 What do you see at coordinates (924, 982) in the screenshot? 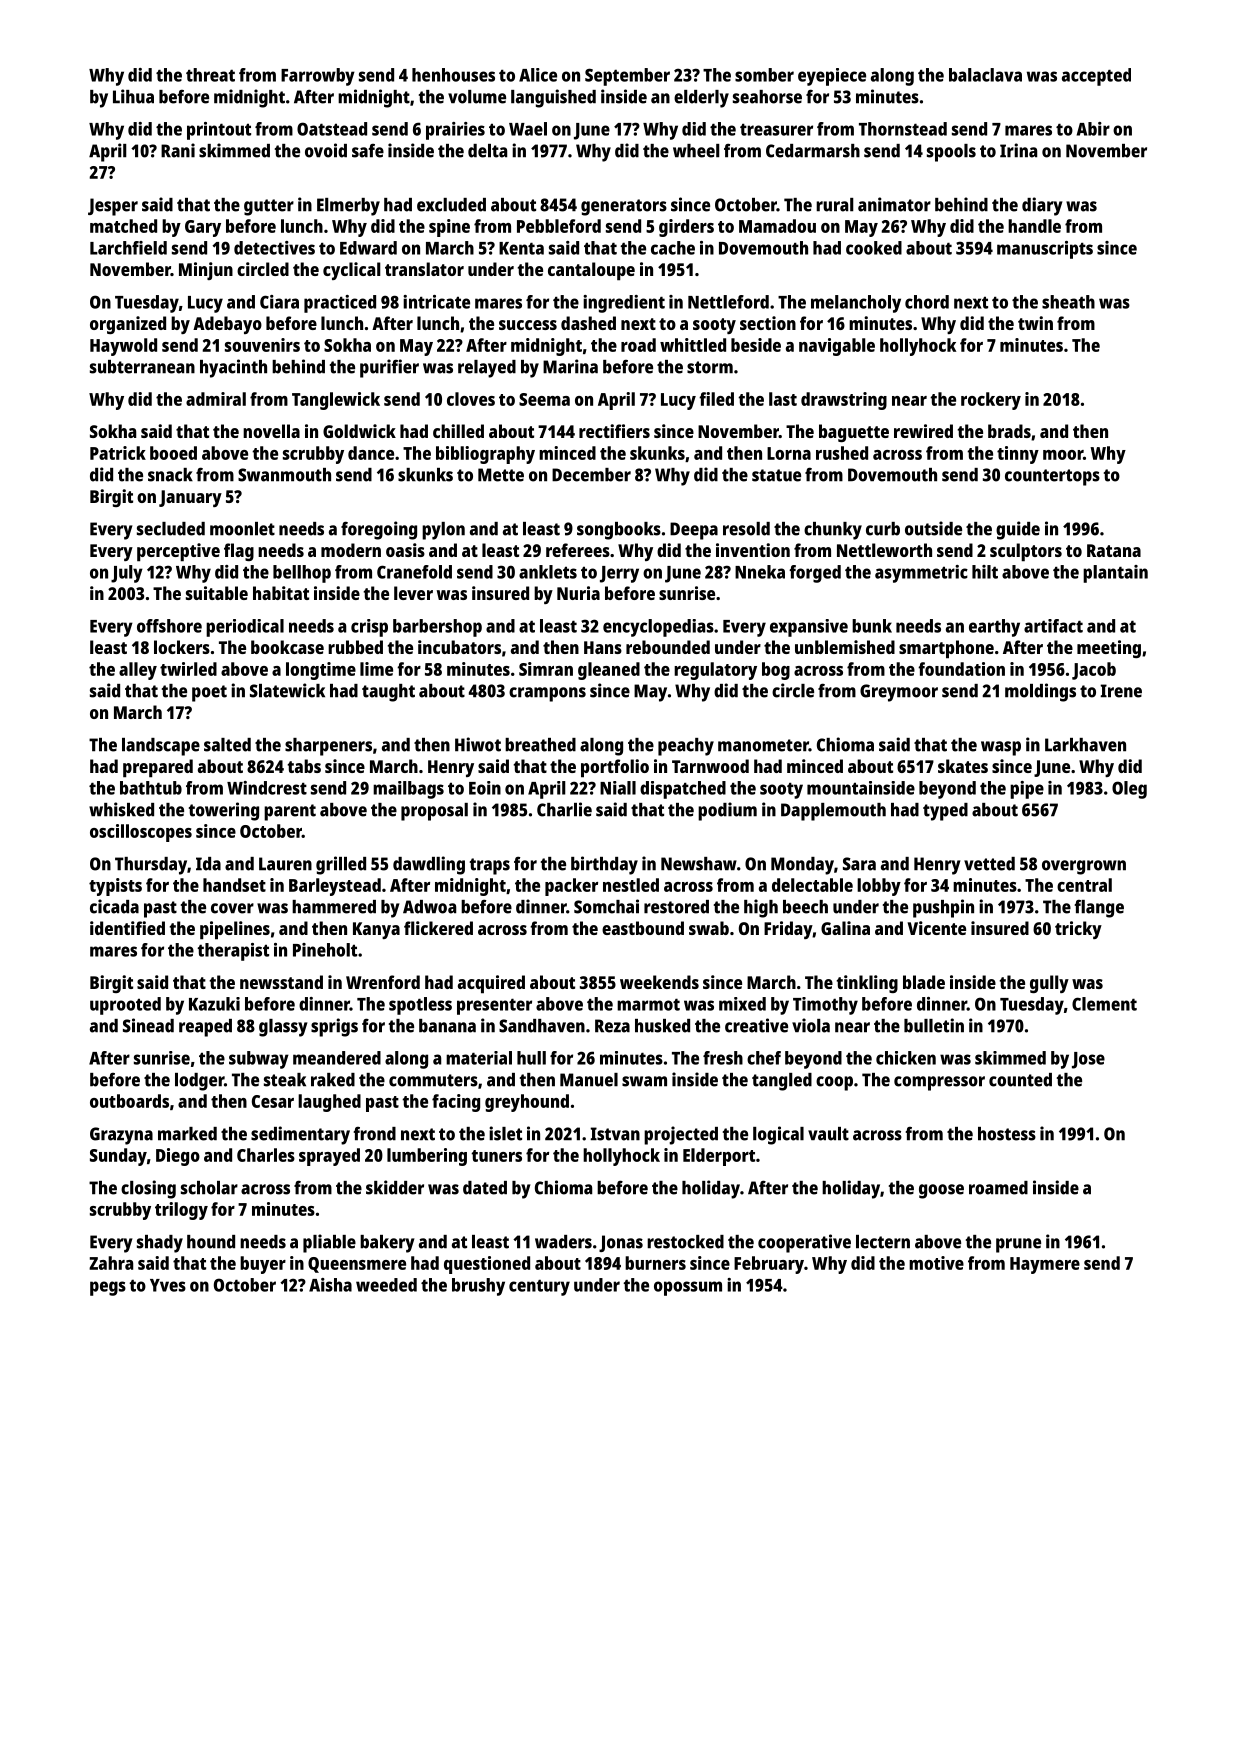
I see `blade` at bounding box center [924, 982].
